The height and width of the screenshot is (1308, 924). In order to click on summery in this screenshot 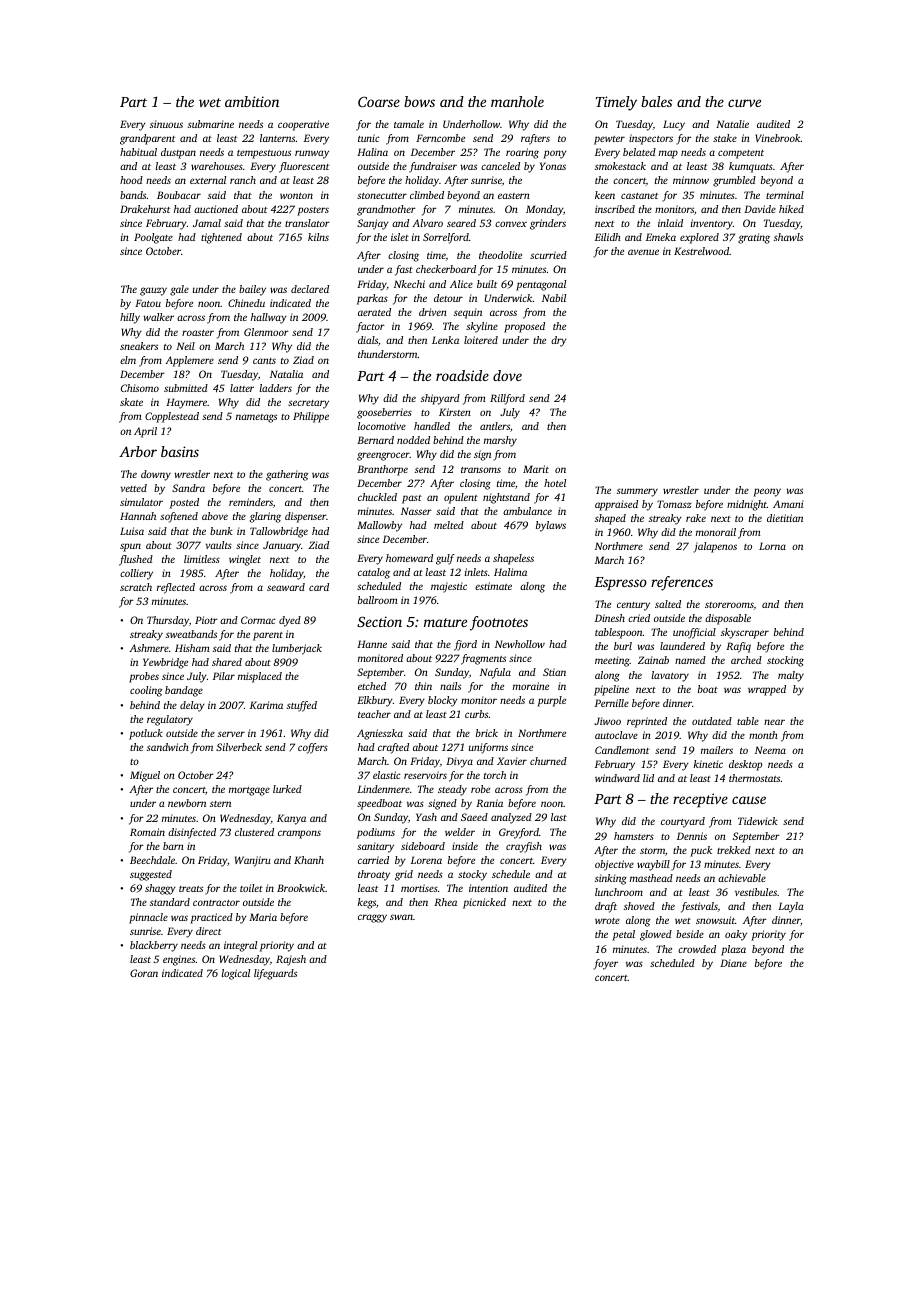, I will do `click(637, 492)`.
